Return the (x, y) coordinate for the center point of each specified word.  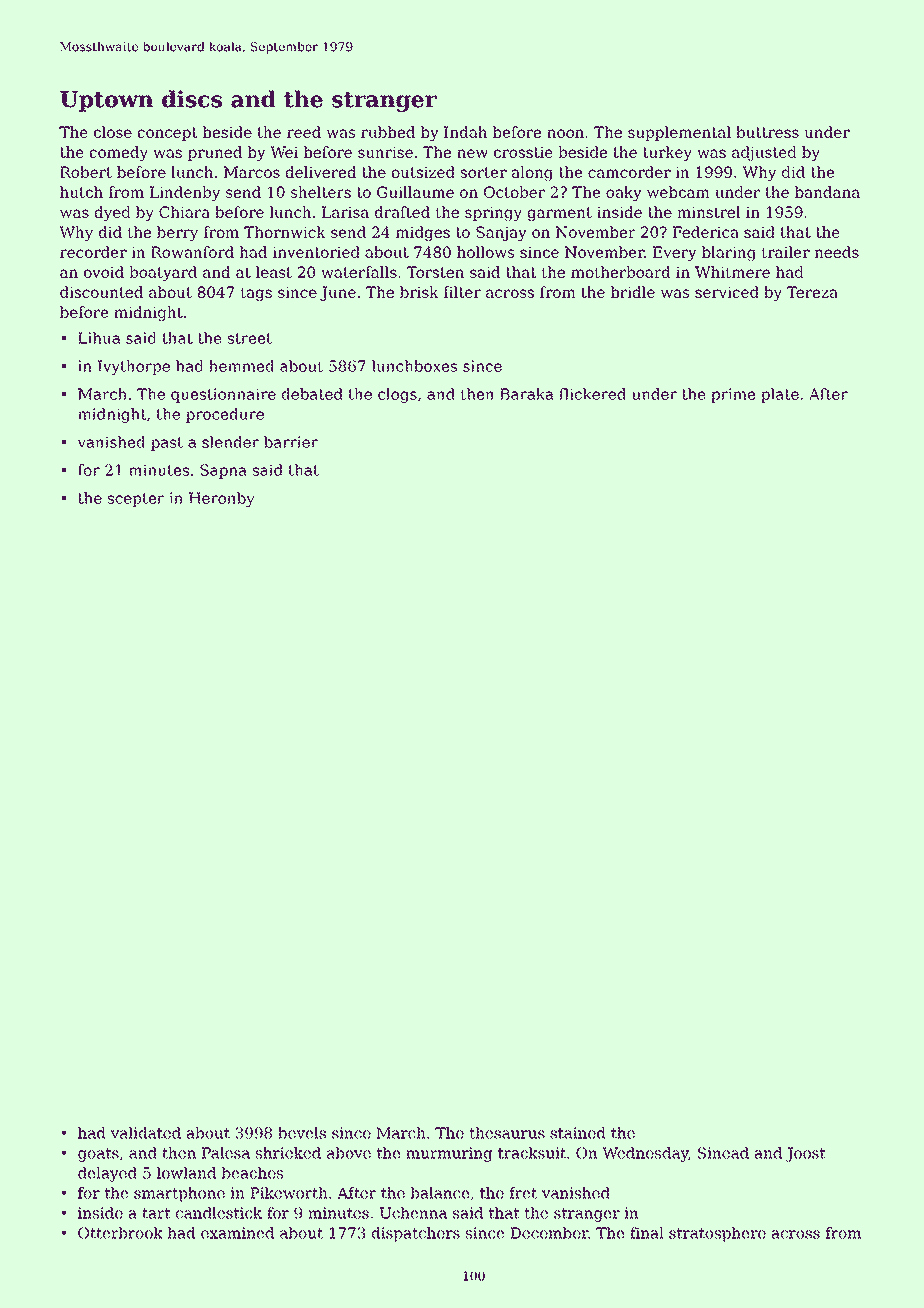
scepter (136, 500)
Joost (806, 1154)
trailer (786, 252)
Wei (284, 152)
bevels (302, 1133)
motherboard (621, 272)
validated (145, 1133)
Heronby (222, 499)
